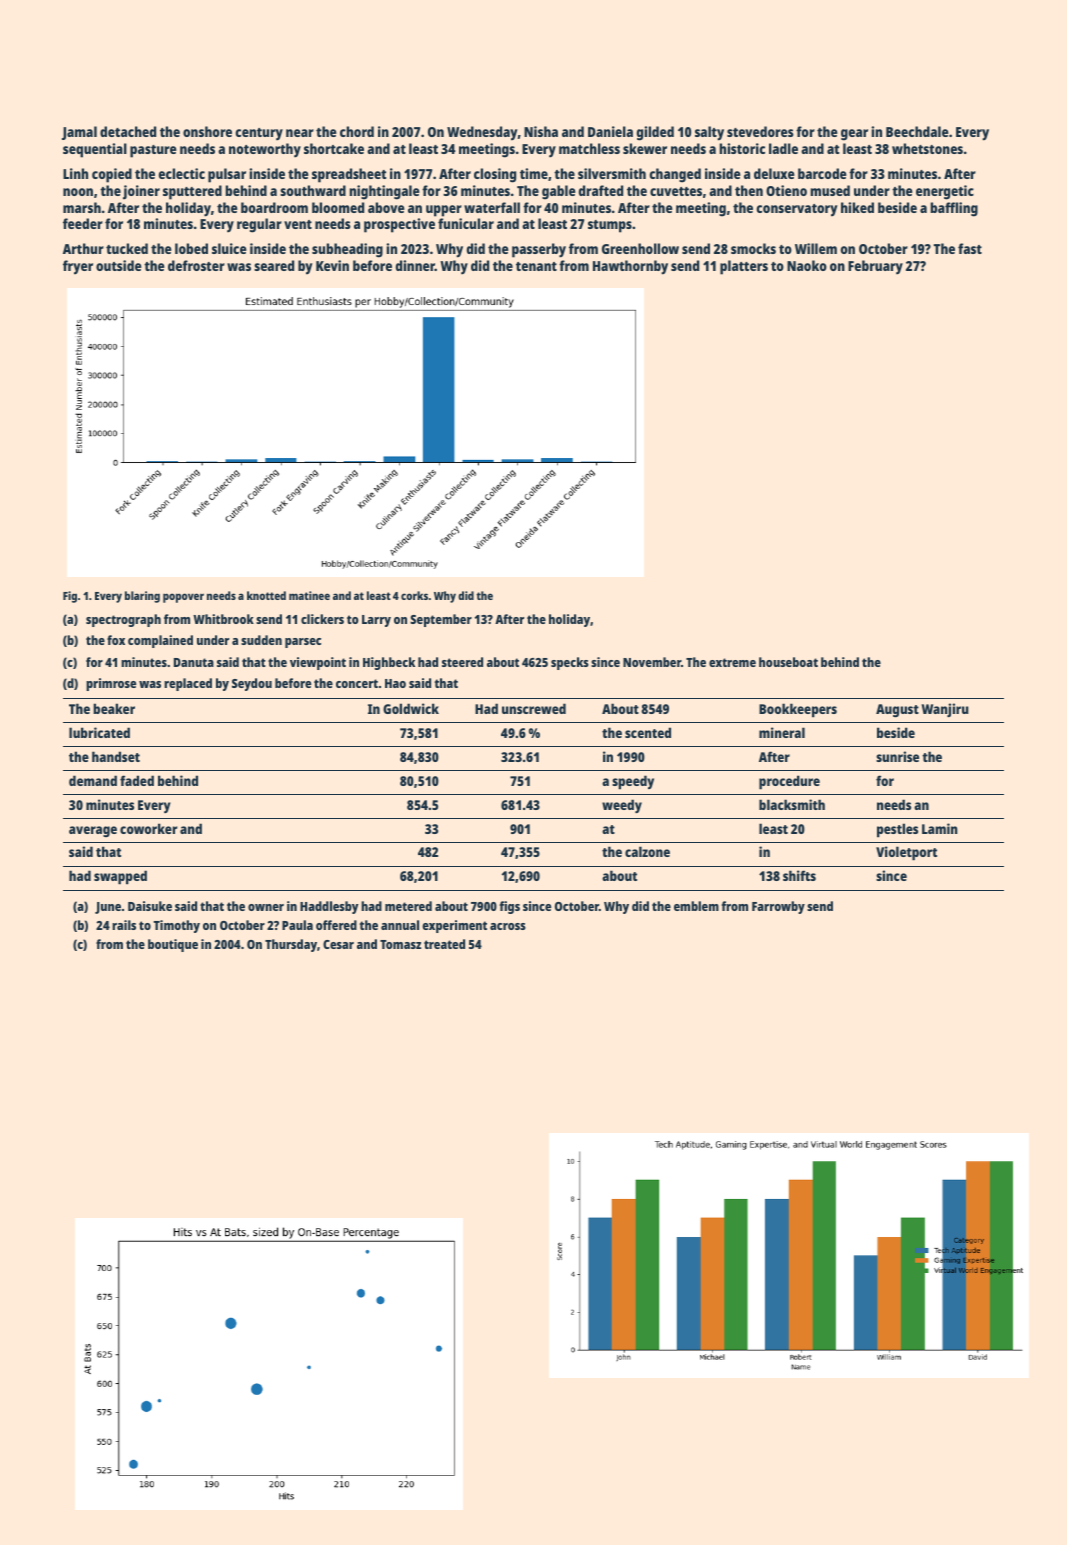  What do you see at coordinates (788, 662) in the screenshot?
I see `houseboat` at bounding box center [788, 662].
